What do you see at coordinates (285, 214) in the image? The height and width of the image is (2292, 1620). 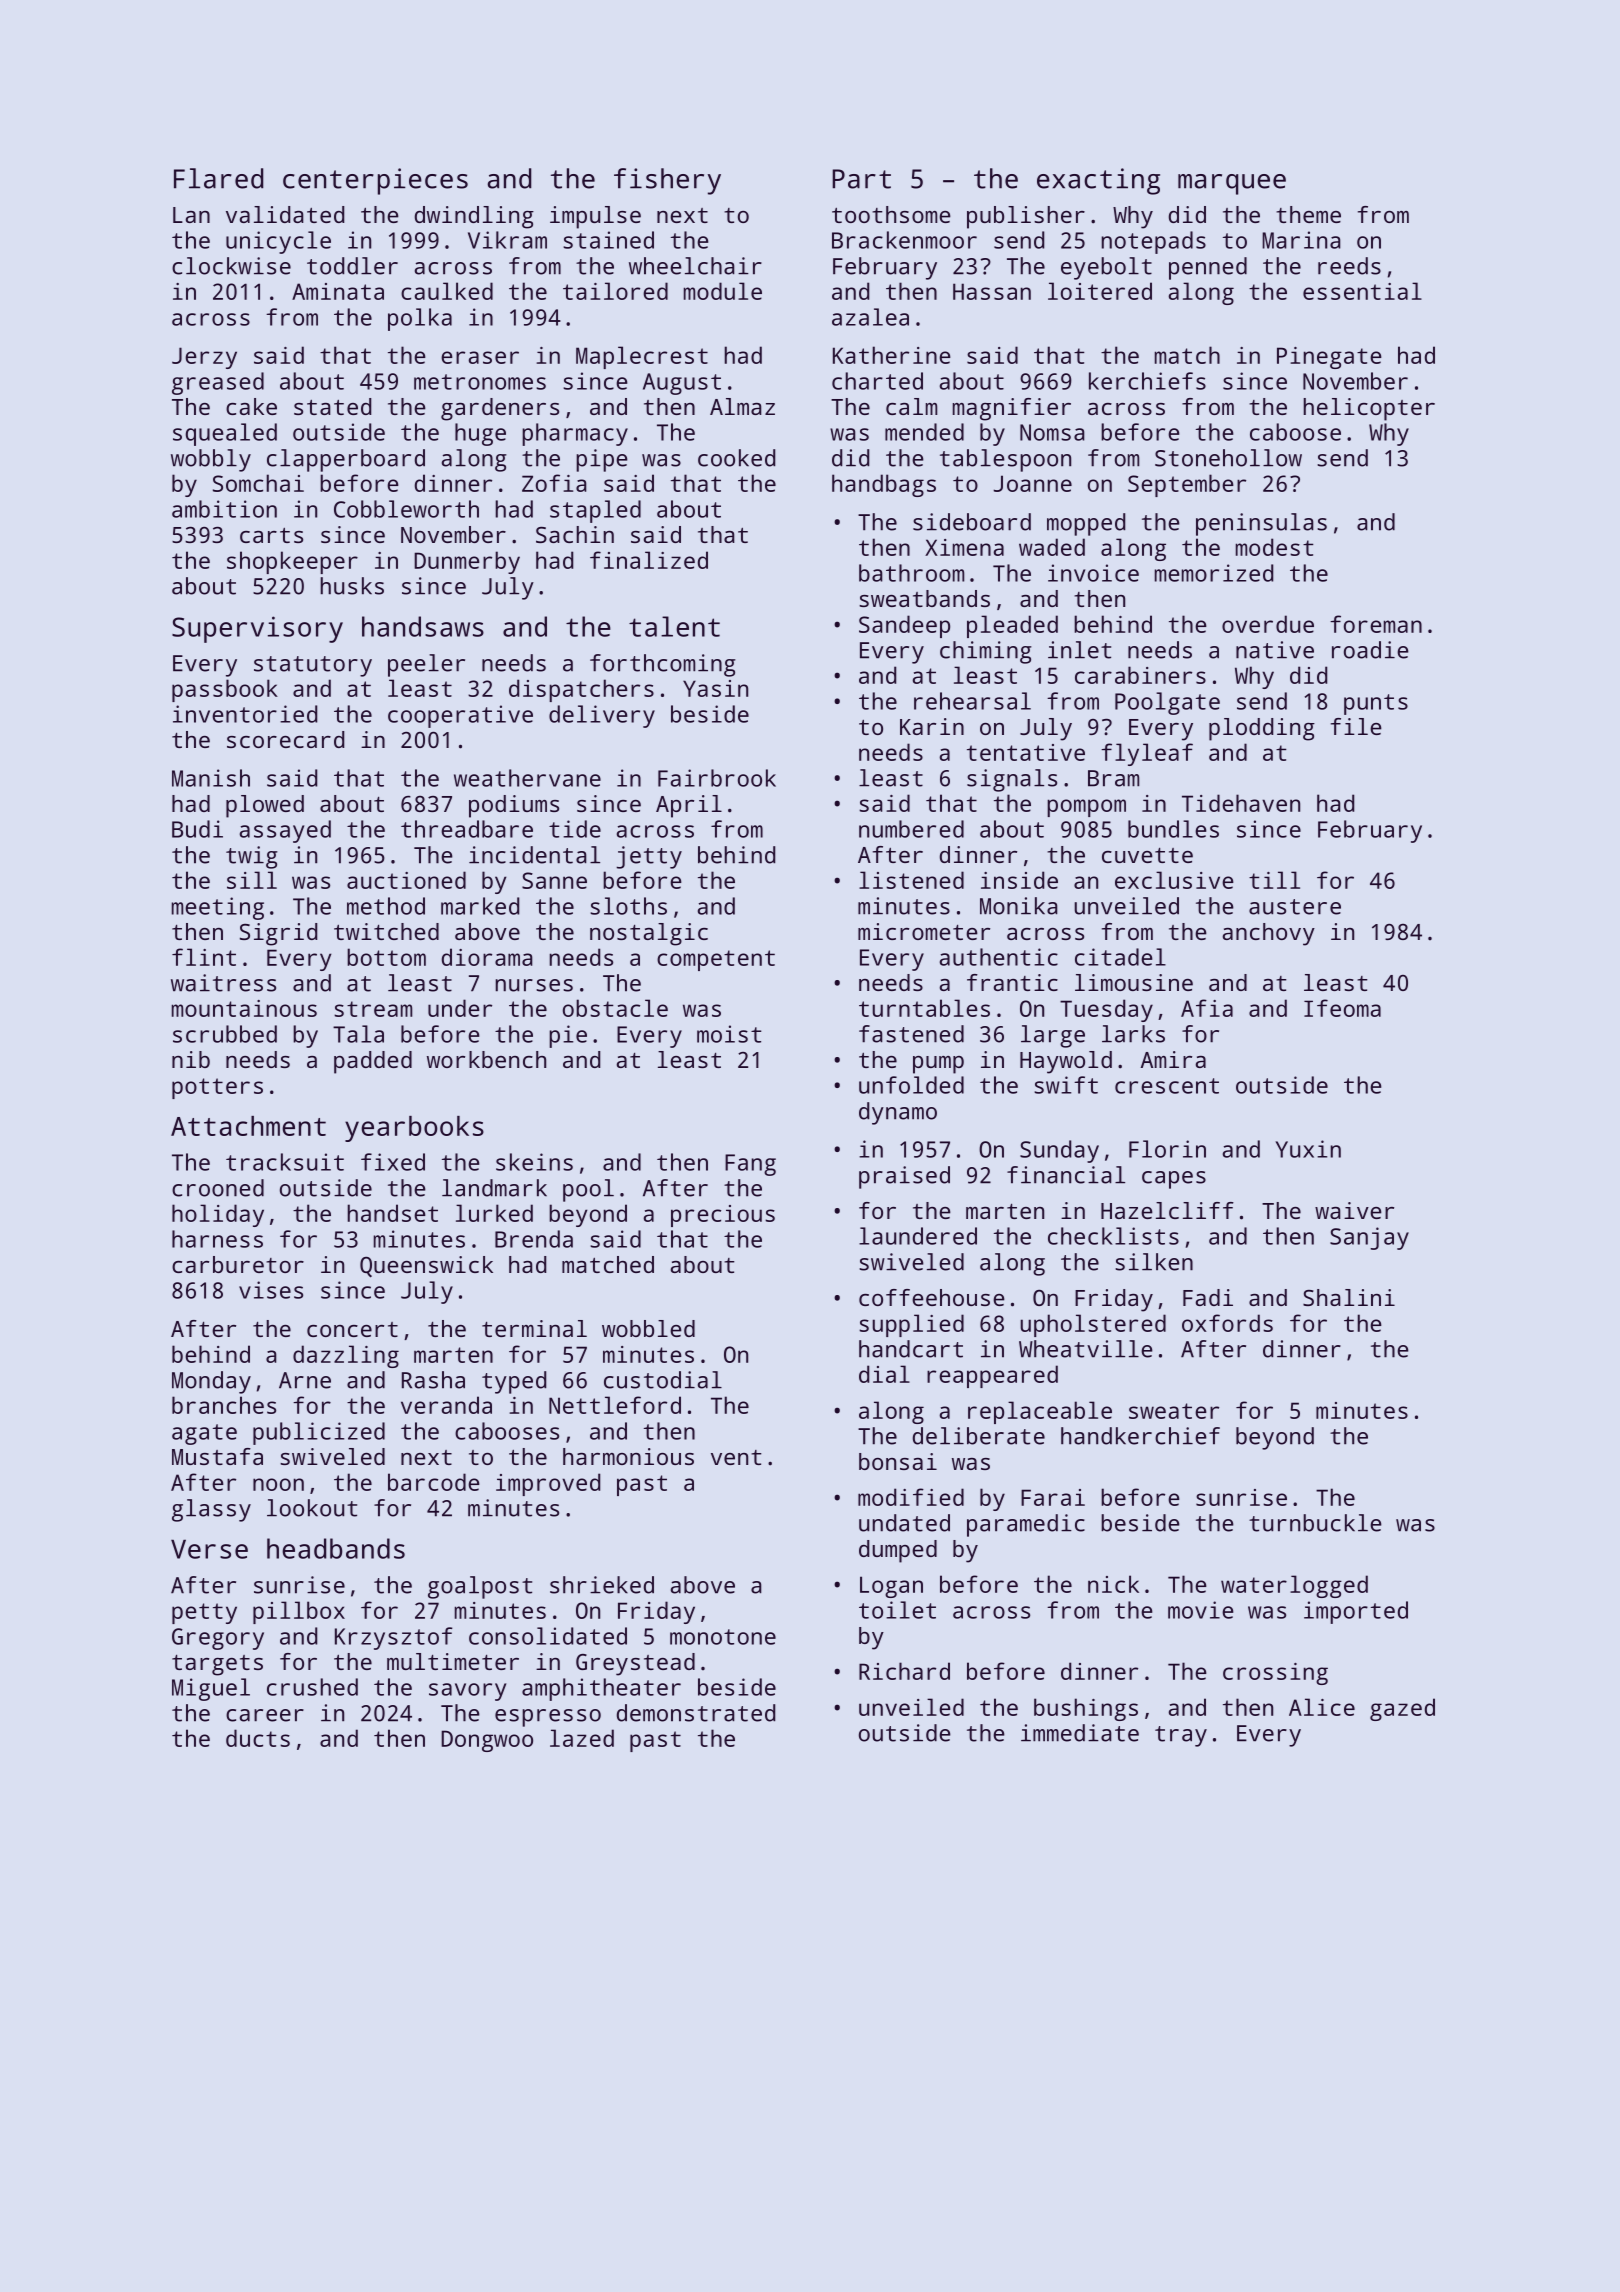 I see `validated` at bounding box center [285, 214].
